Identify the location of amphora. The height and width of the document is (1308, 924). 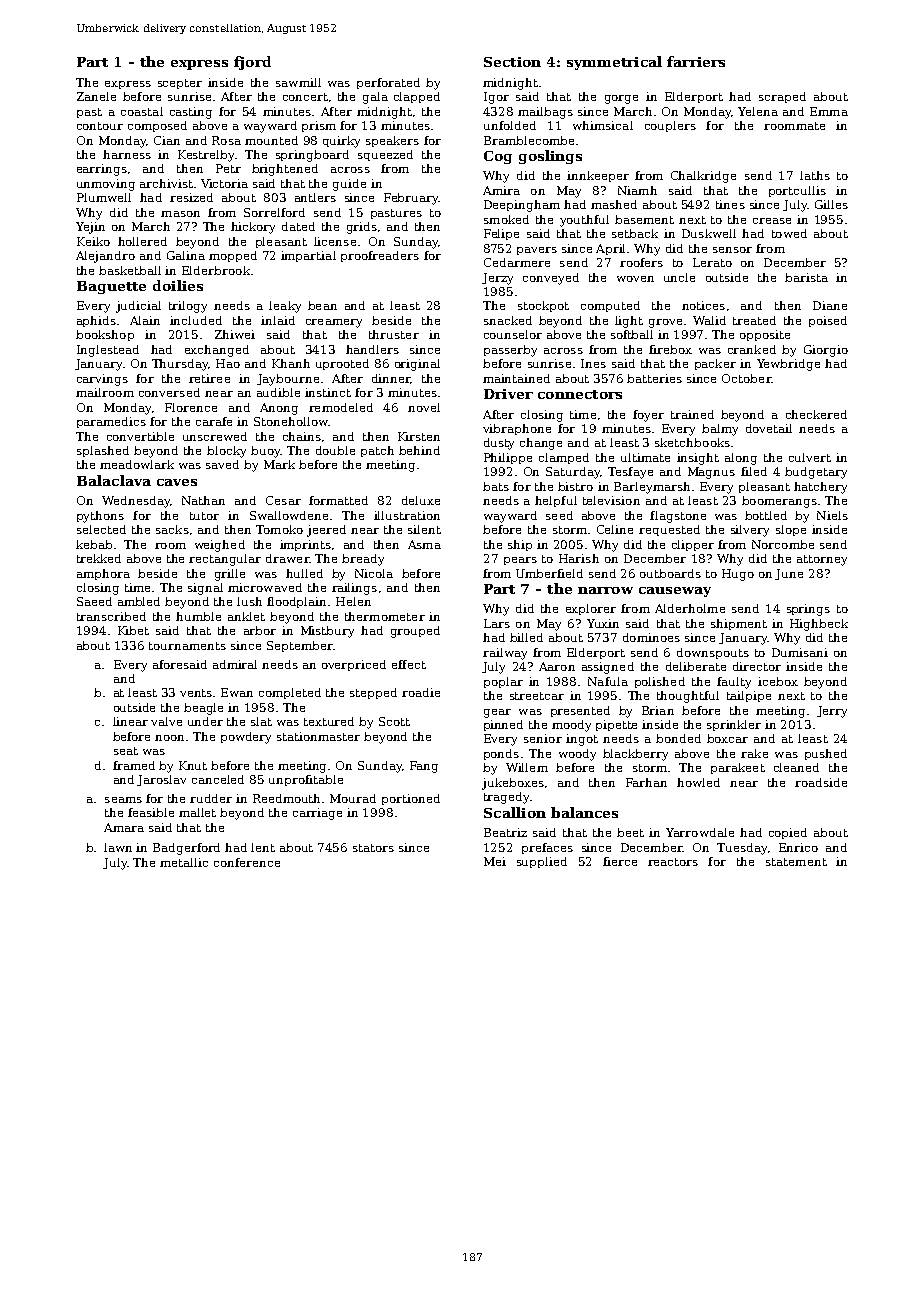
(103, 574).
